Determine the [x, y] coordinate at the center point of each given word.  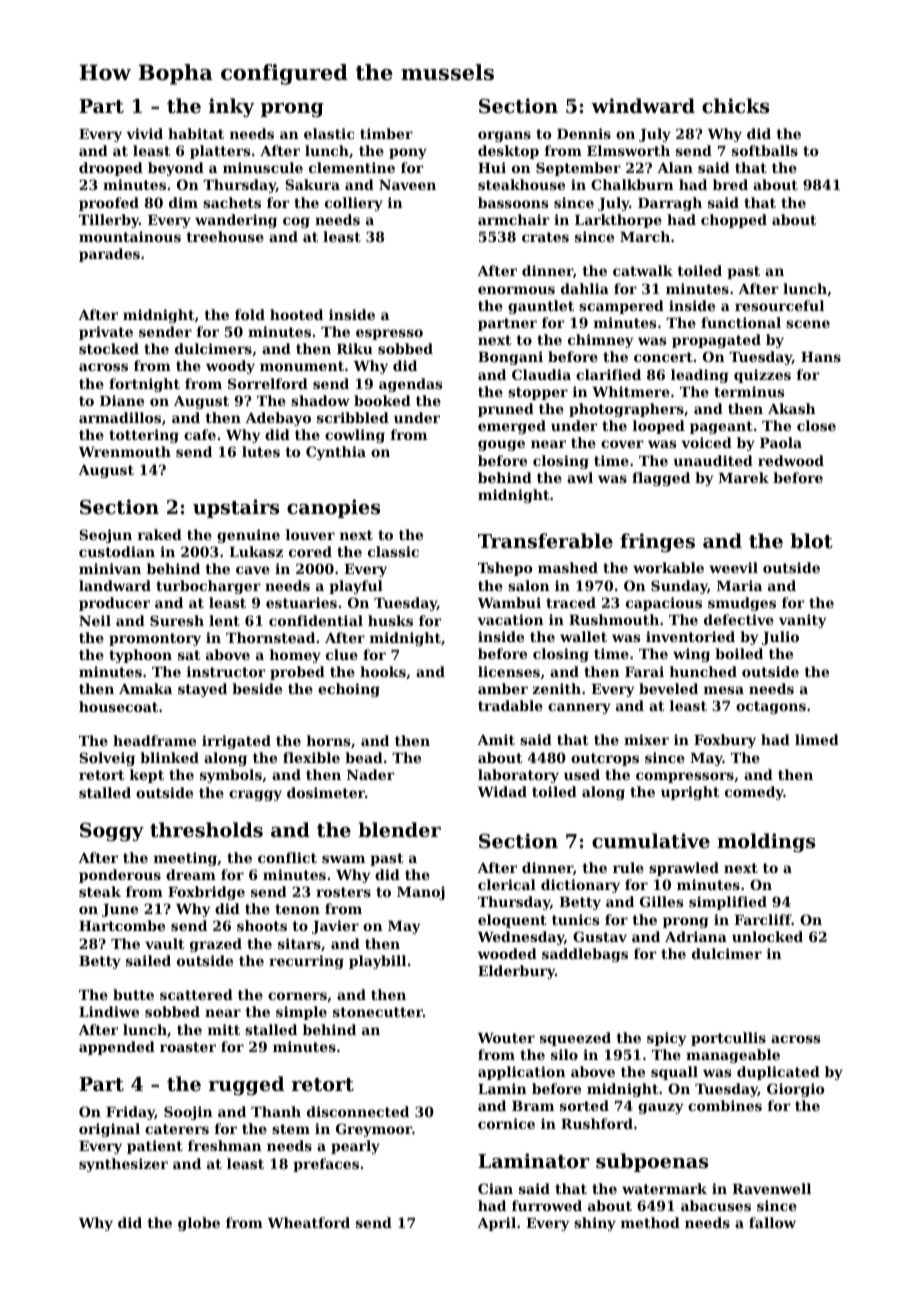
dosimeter [326, 792]
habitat [196, 133]
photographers [626, 410]
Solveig [107, 759]
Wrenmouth [125, 451]
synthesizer [123, 1165]
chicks [735, 106]
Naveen [407, 185]
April [496, 1224]
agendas [410, 385]
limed [817, 739]
